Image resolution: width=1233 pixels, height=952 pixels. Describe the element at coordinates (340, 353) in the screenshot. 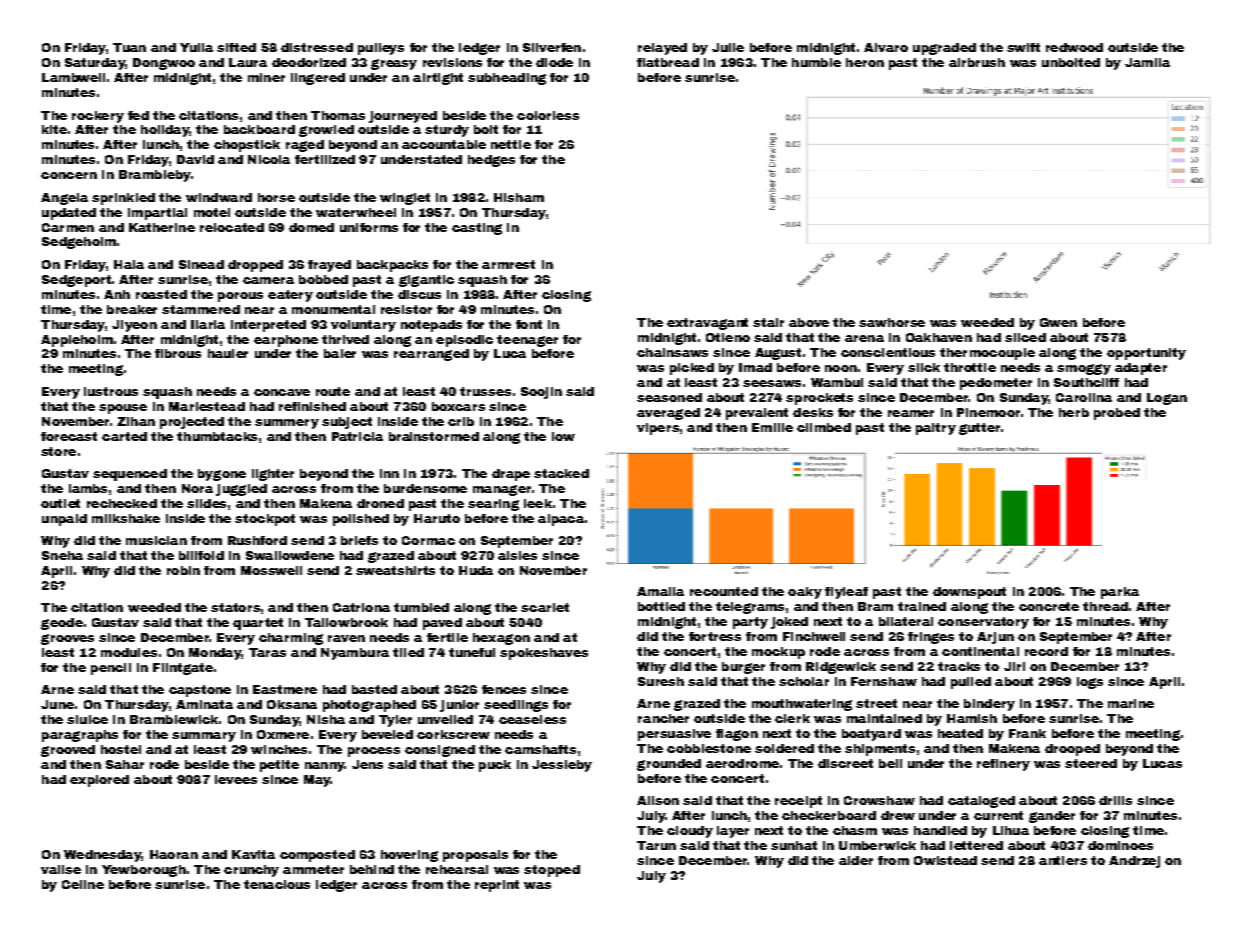

I see `baler` at that location.
